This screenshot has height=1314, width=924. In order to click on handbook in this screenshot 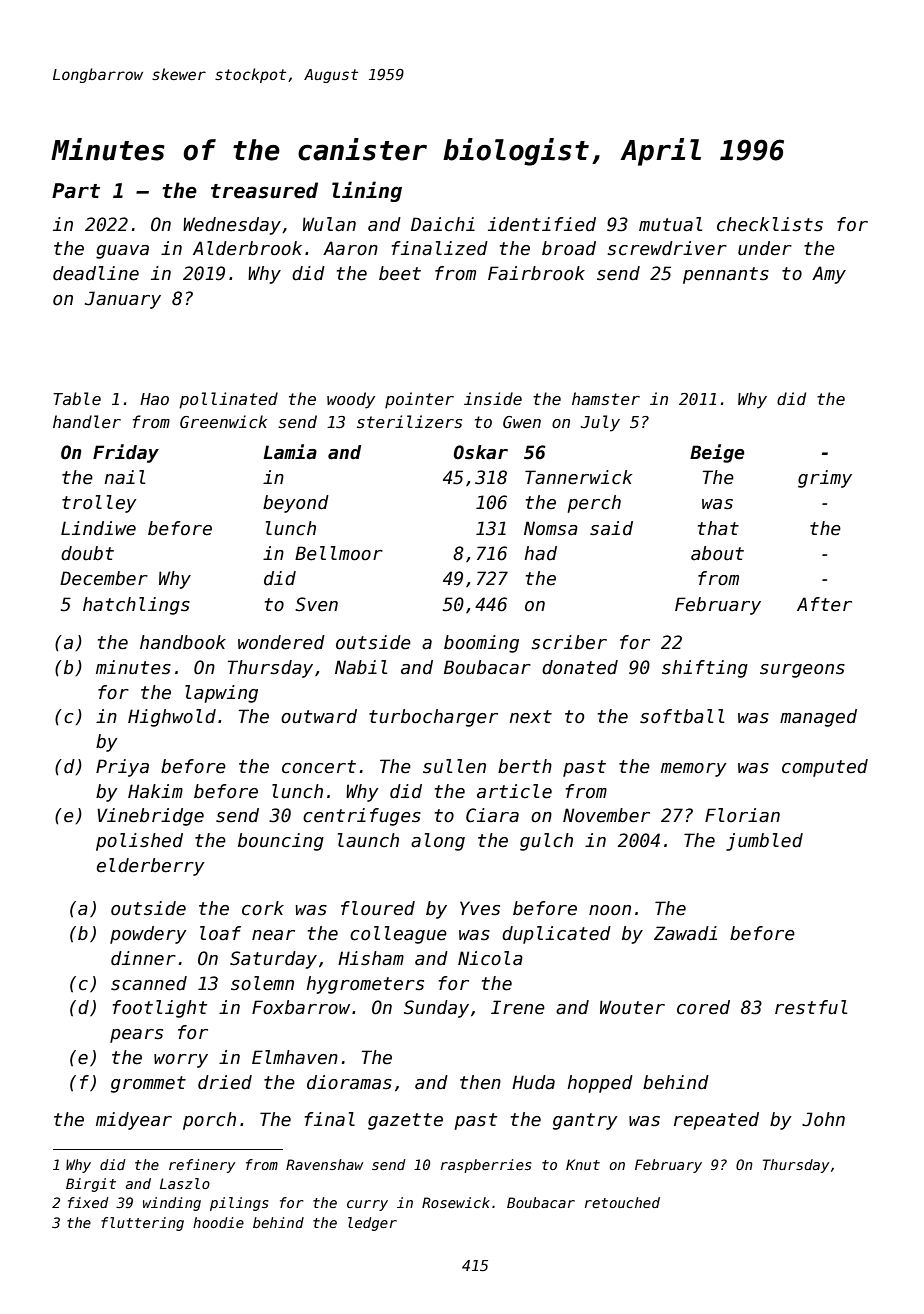, I will do `click(183, 642)`.
